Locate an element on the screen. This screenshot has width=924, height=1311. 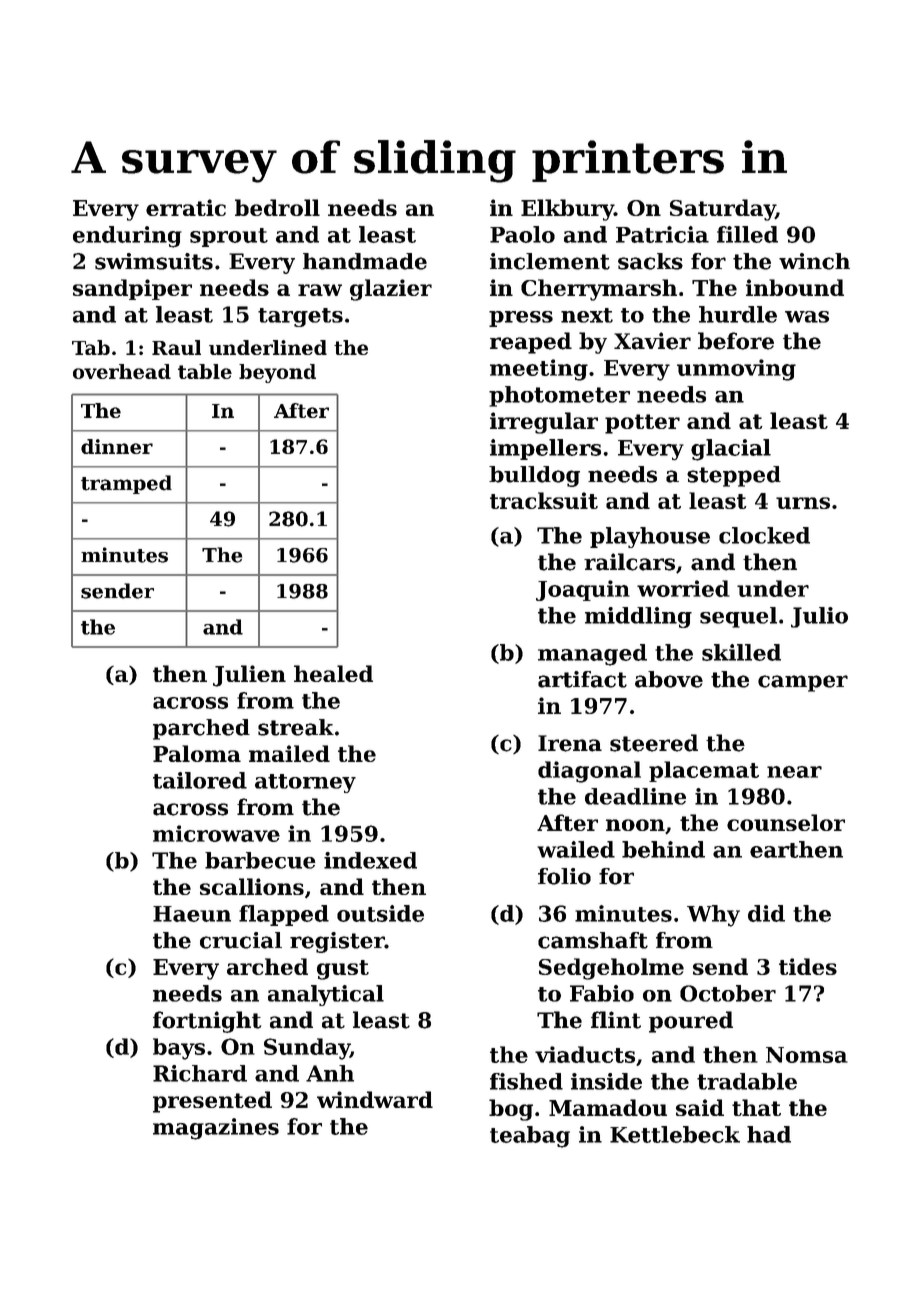
tramped is located at coordinates (126, 484).
